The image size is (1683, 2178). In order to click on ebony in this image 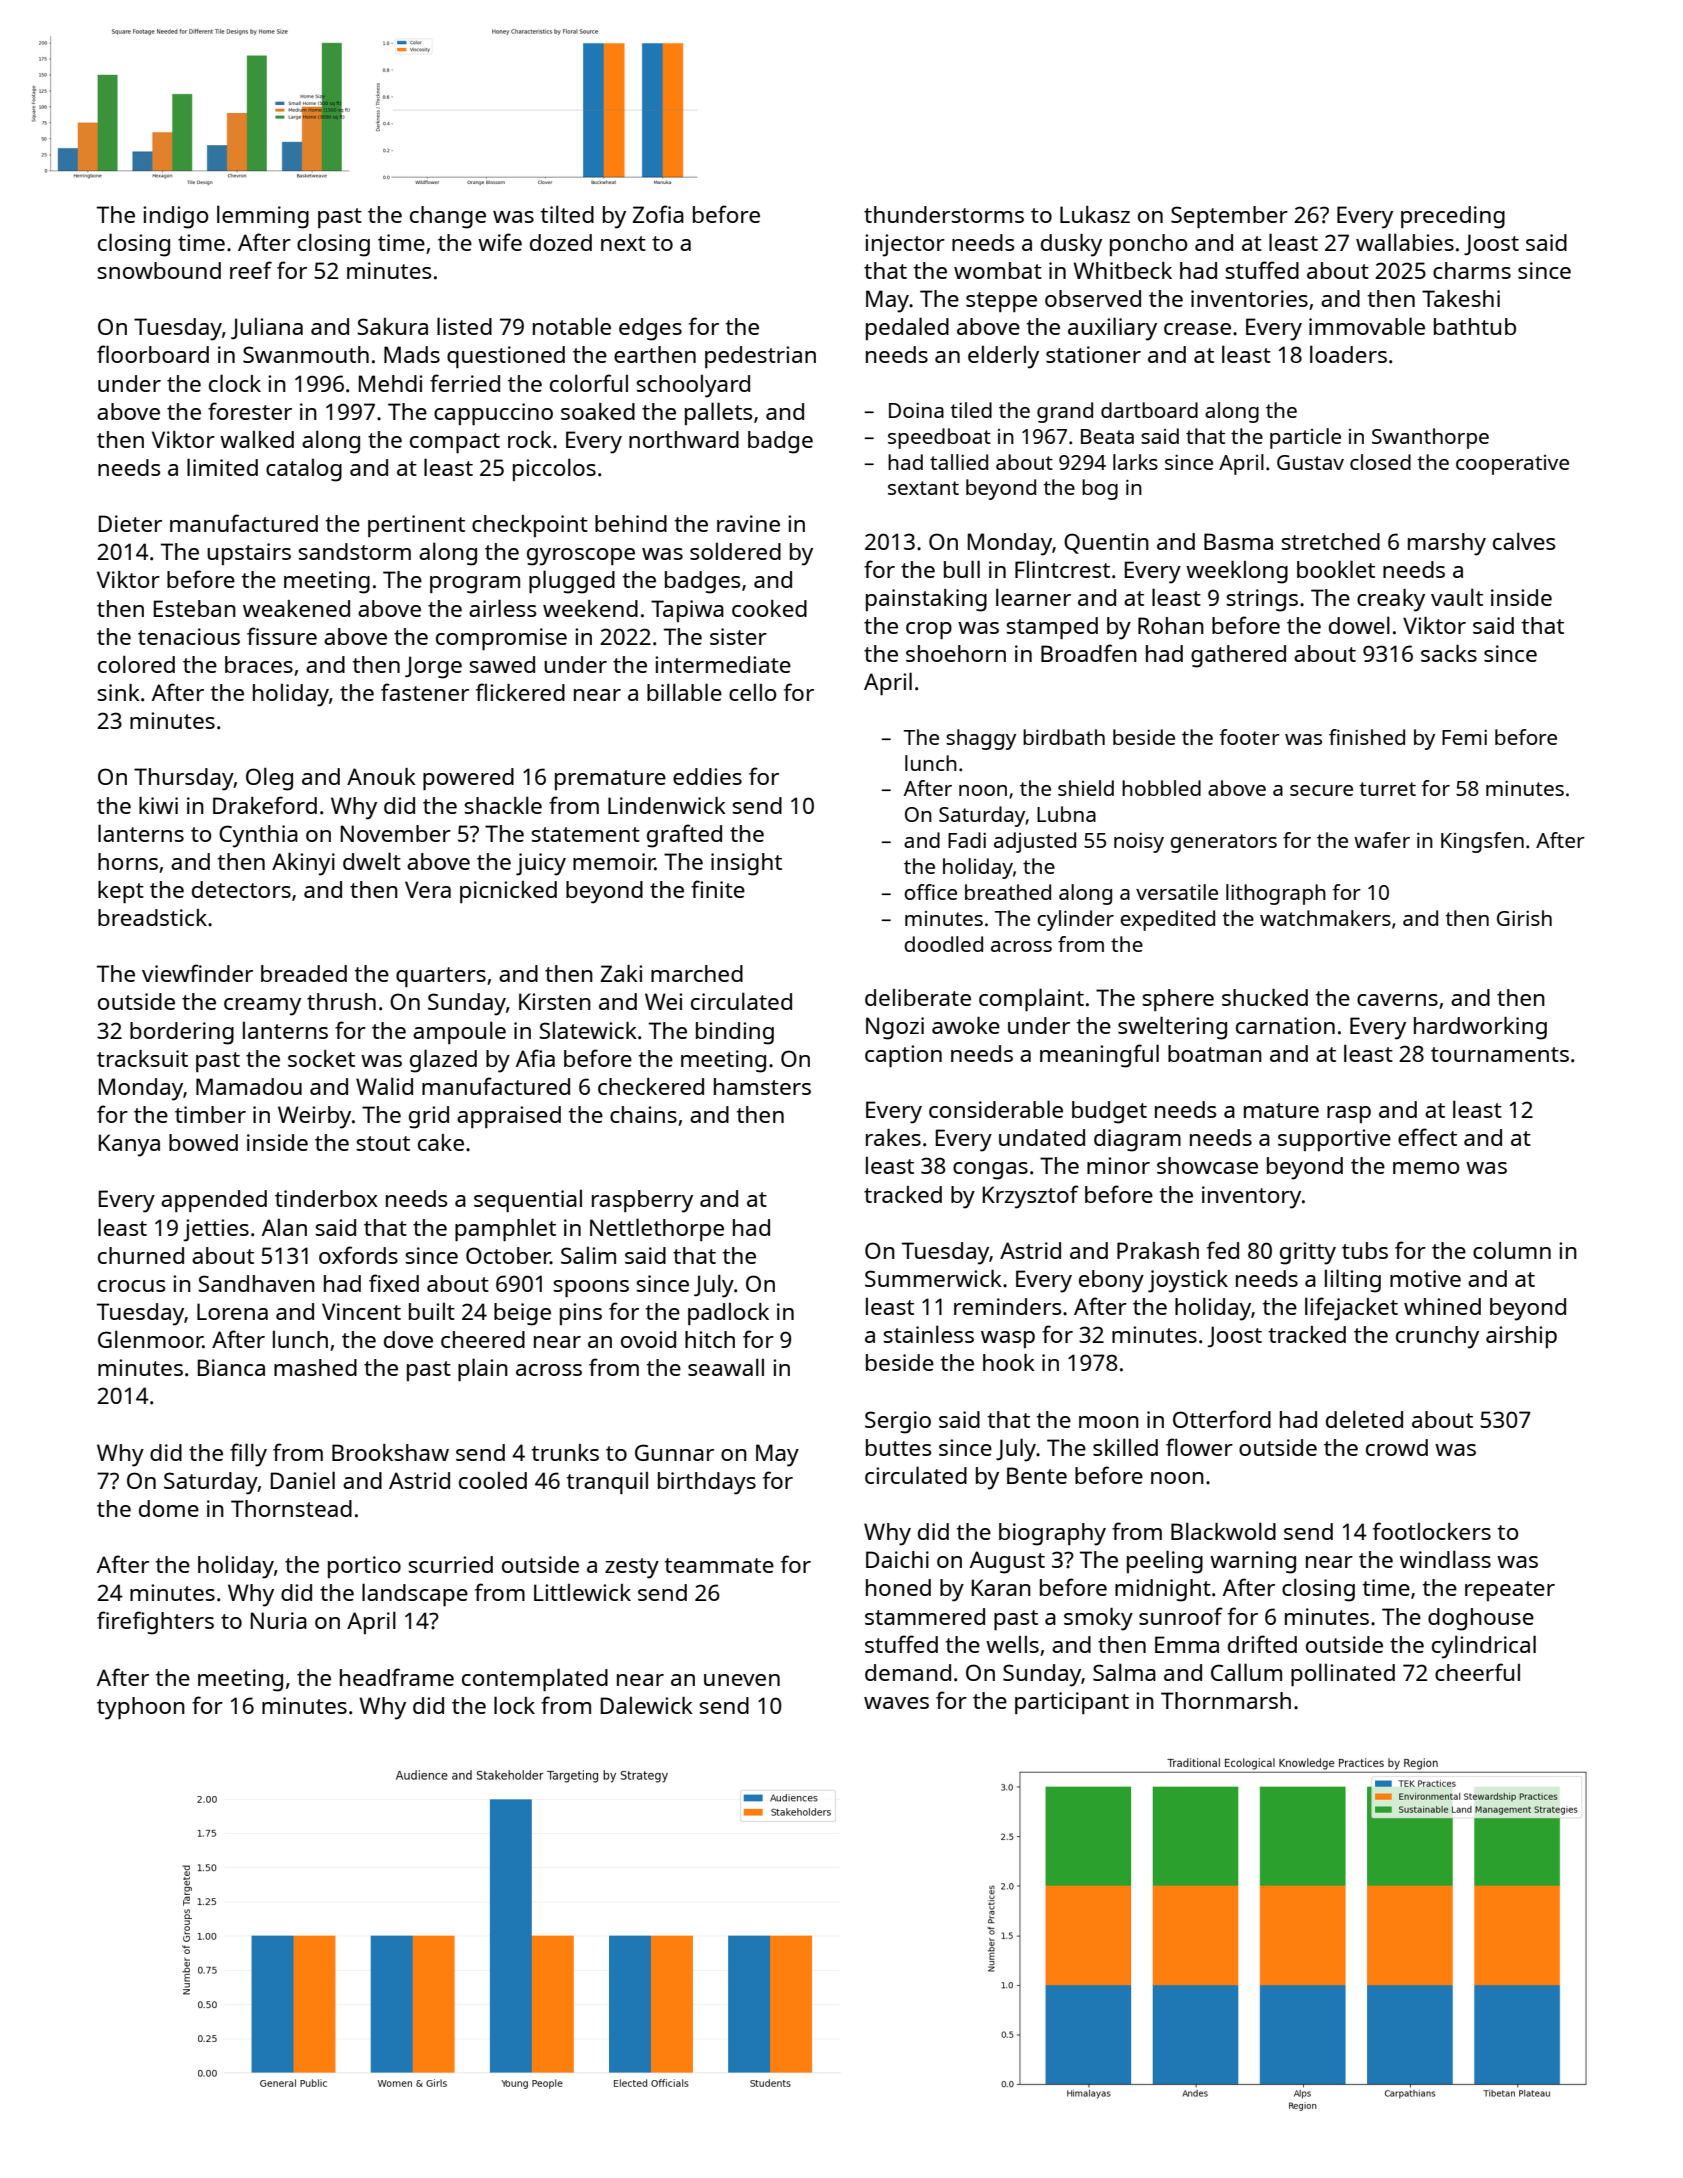, I will do `click(1111, 1281)`.
